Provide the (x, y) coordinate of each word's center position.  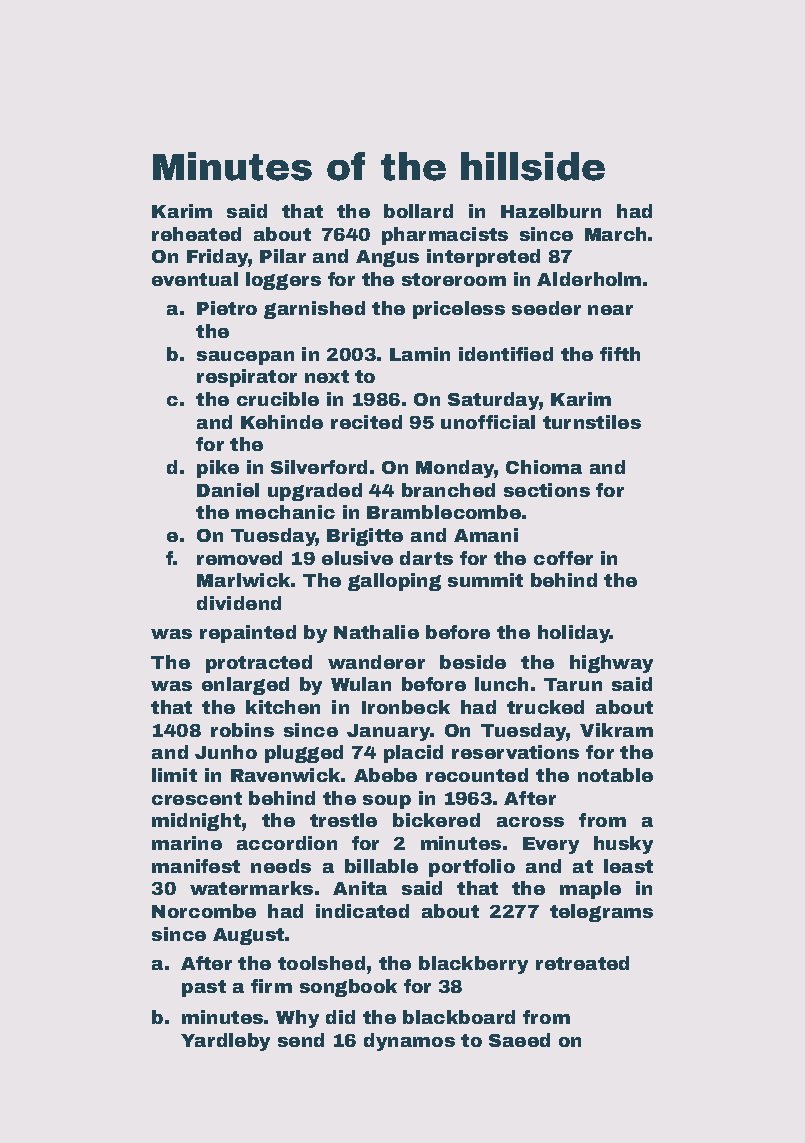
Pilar (283, 256)
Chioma (544, 467)
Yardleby (225, 1042)
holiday (574, 634)
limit (174, 775)
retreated (582, 963)
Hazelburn (551, 211)
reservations (515, 752)
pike (218, 469)
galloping (394, 582)
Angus (387, 258)
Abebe (385, 775)
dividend (239, 603)
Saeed (519, 1040)
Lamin (420, 354)
